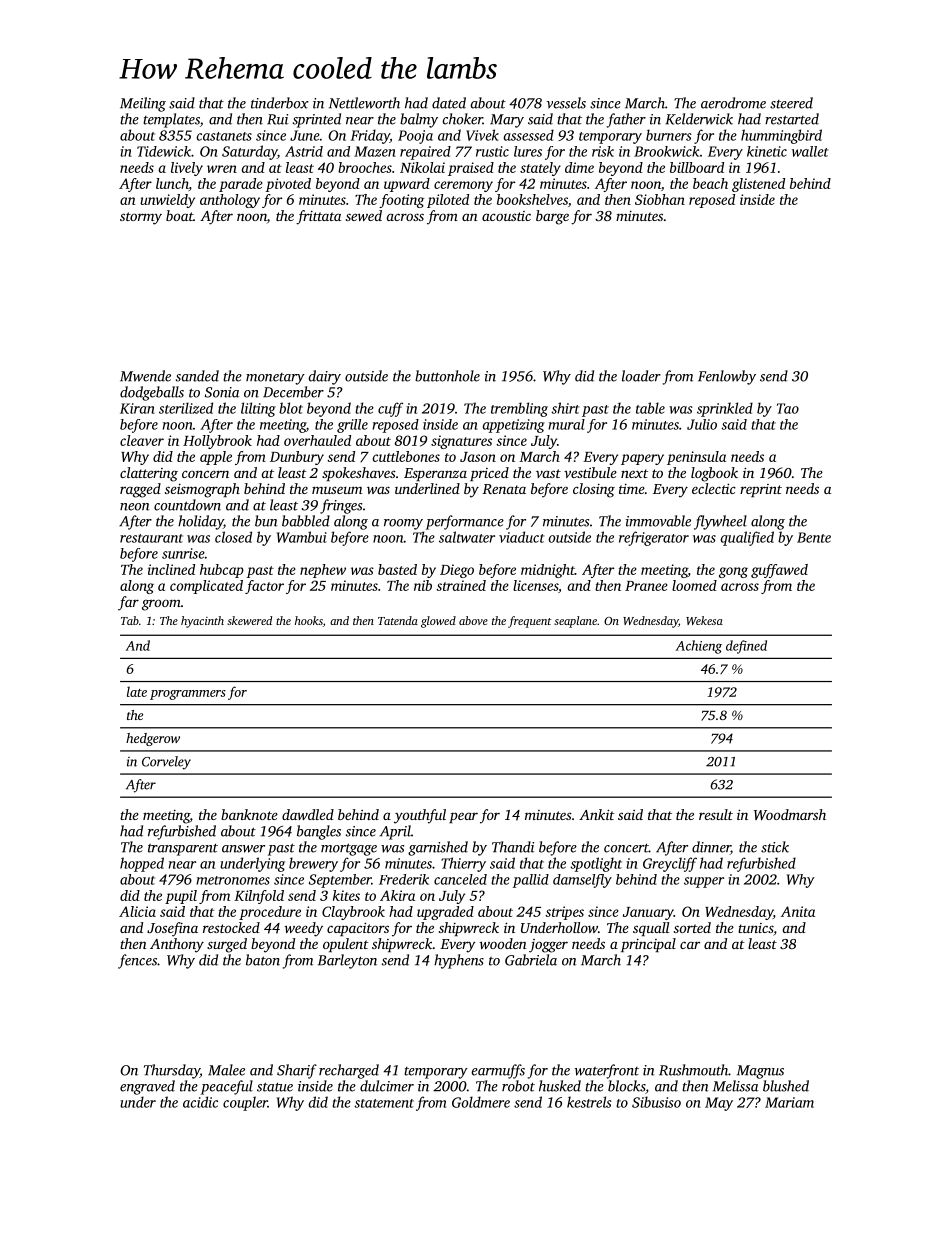 Image resolution: width=952 pixels, height=1233 pixels. I want to click on father, so click(626, 120).
